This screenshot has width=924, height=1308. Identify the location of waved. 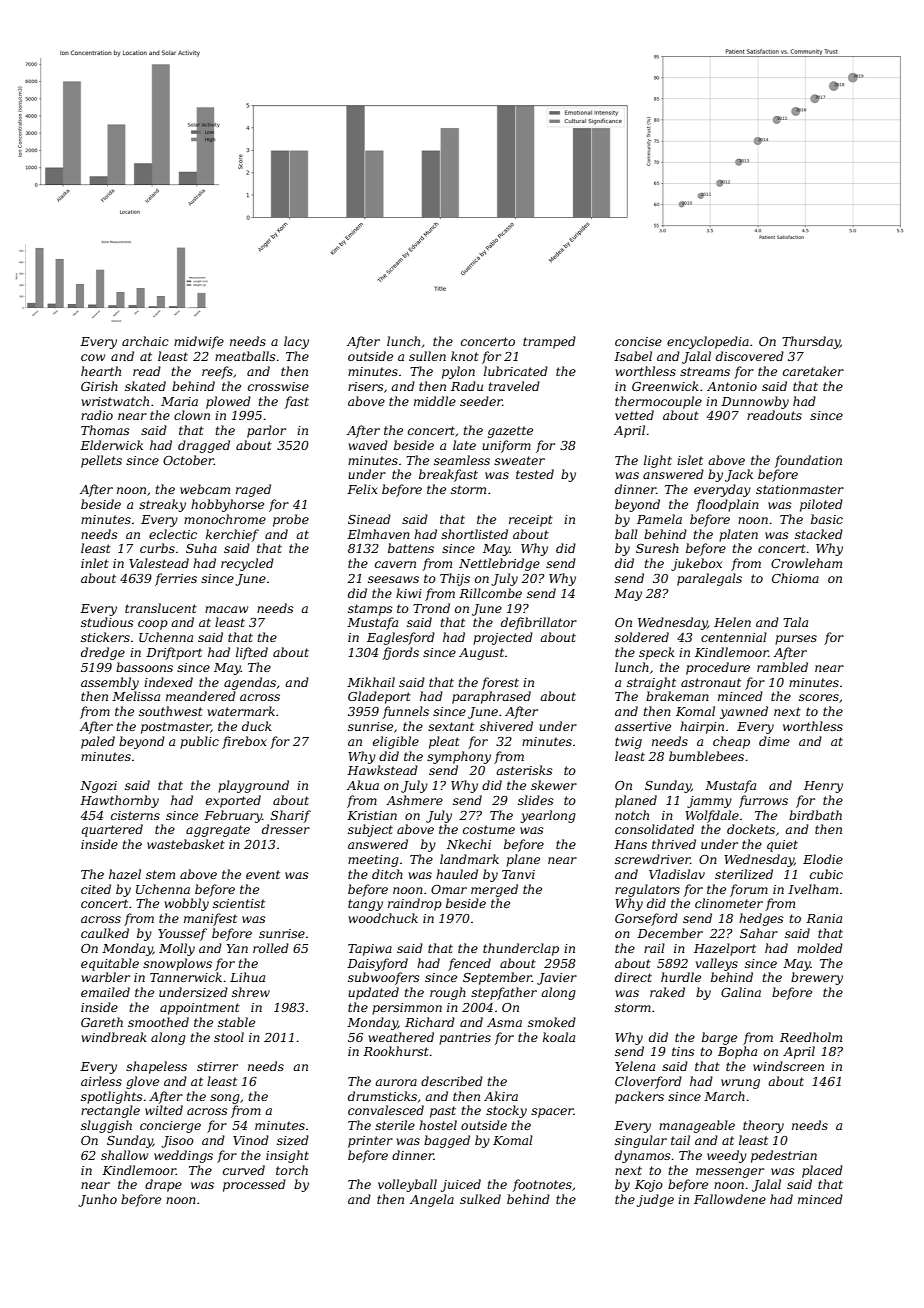
(368, 445).
